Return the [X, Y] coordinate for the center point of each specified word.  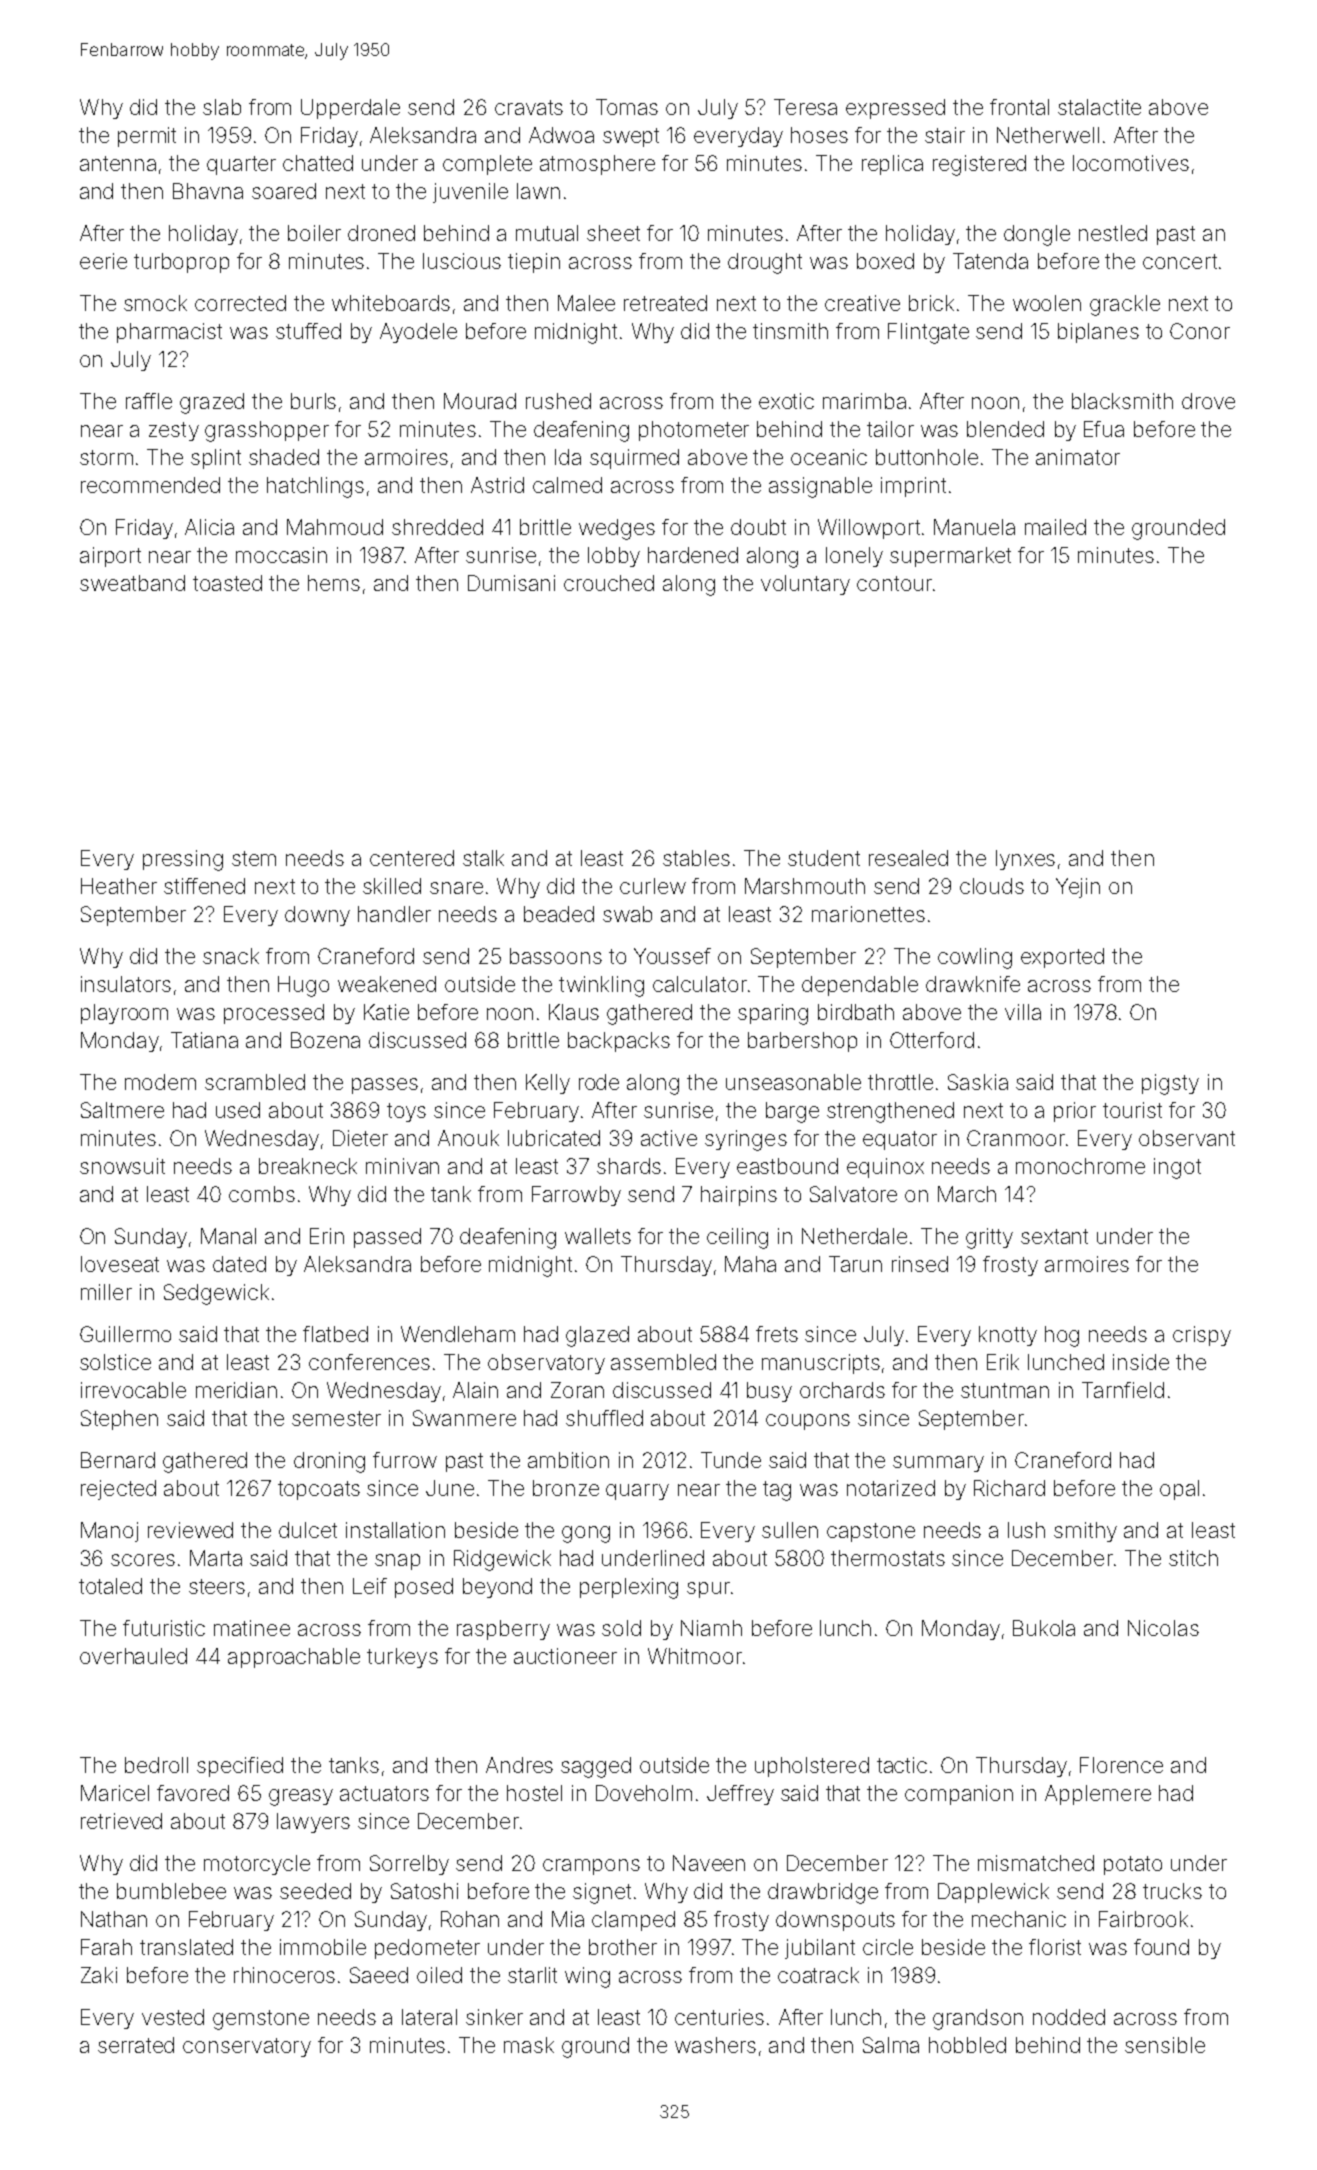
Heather [119, 886]
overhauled [133, 1656]
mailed [1055, 527]
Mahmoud [335, 527]
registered [979, 165]
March [967, 1194]
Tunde [731, 1460]
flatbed [335, 1334]
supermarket [950, 557]
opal [1179, 1490]
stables [696, 858]
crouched [609, 583]
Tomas [627, 107]
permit [147, 137]
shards [629, 1166]
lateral [429, 2017]
